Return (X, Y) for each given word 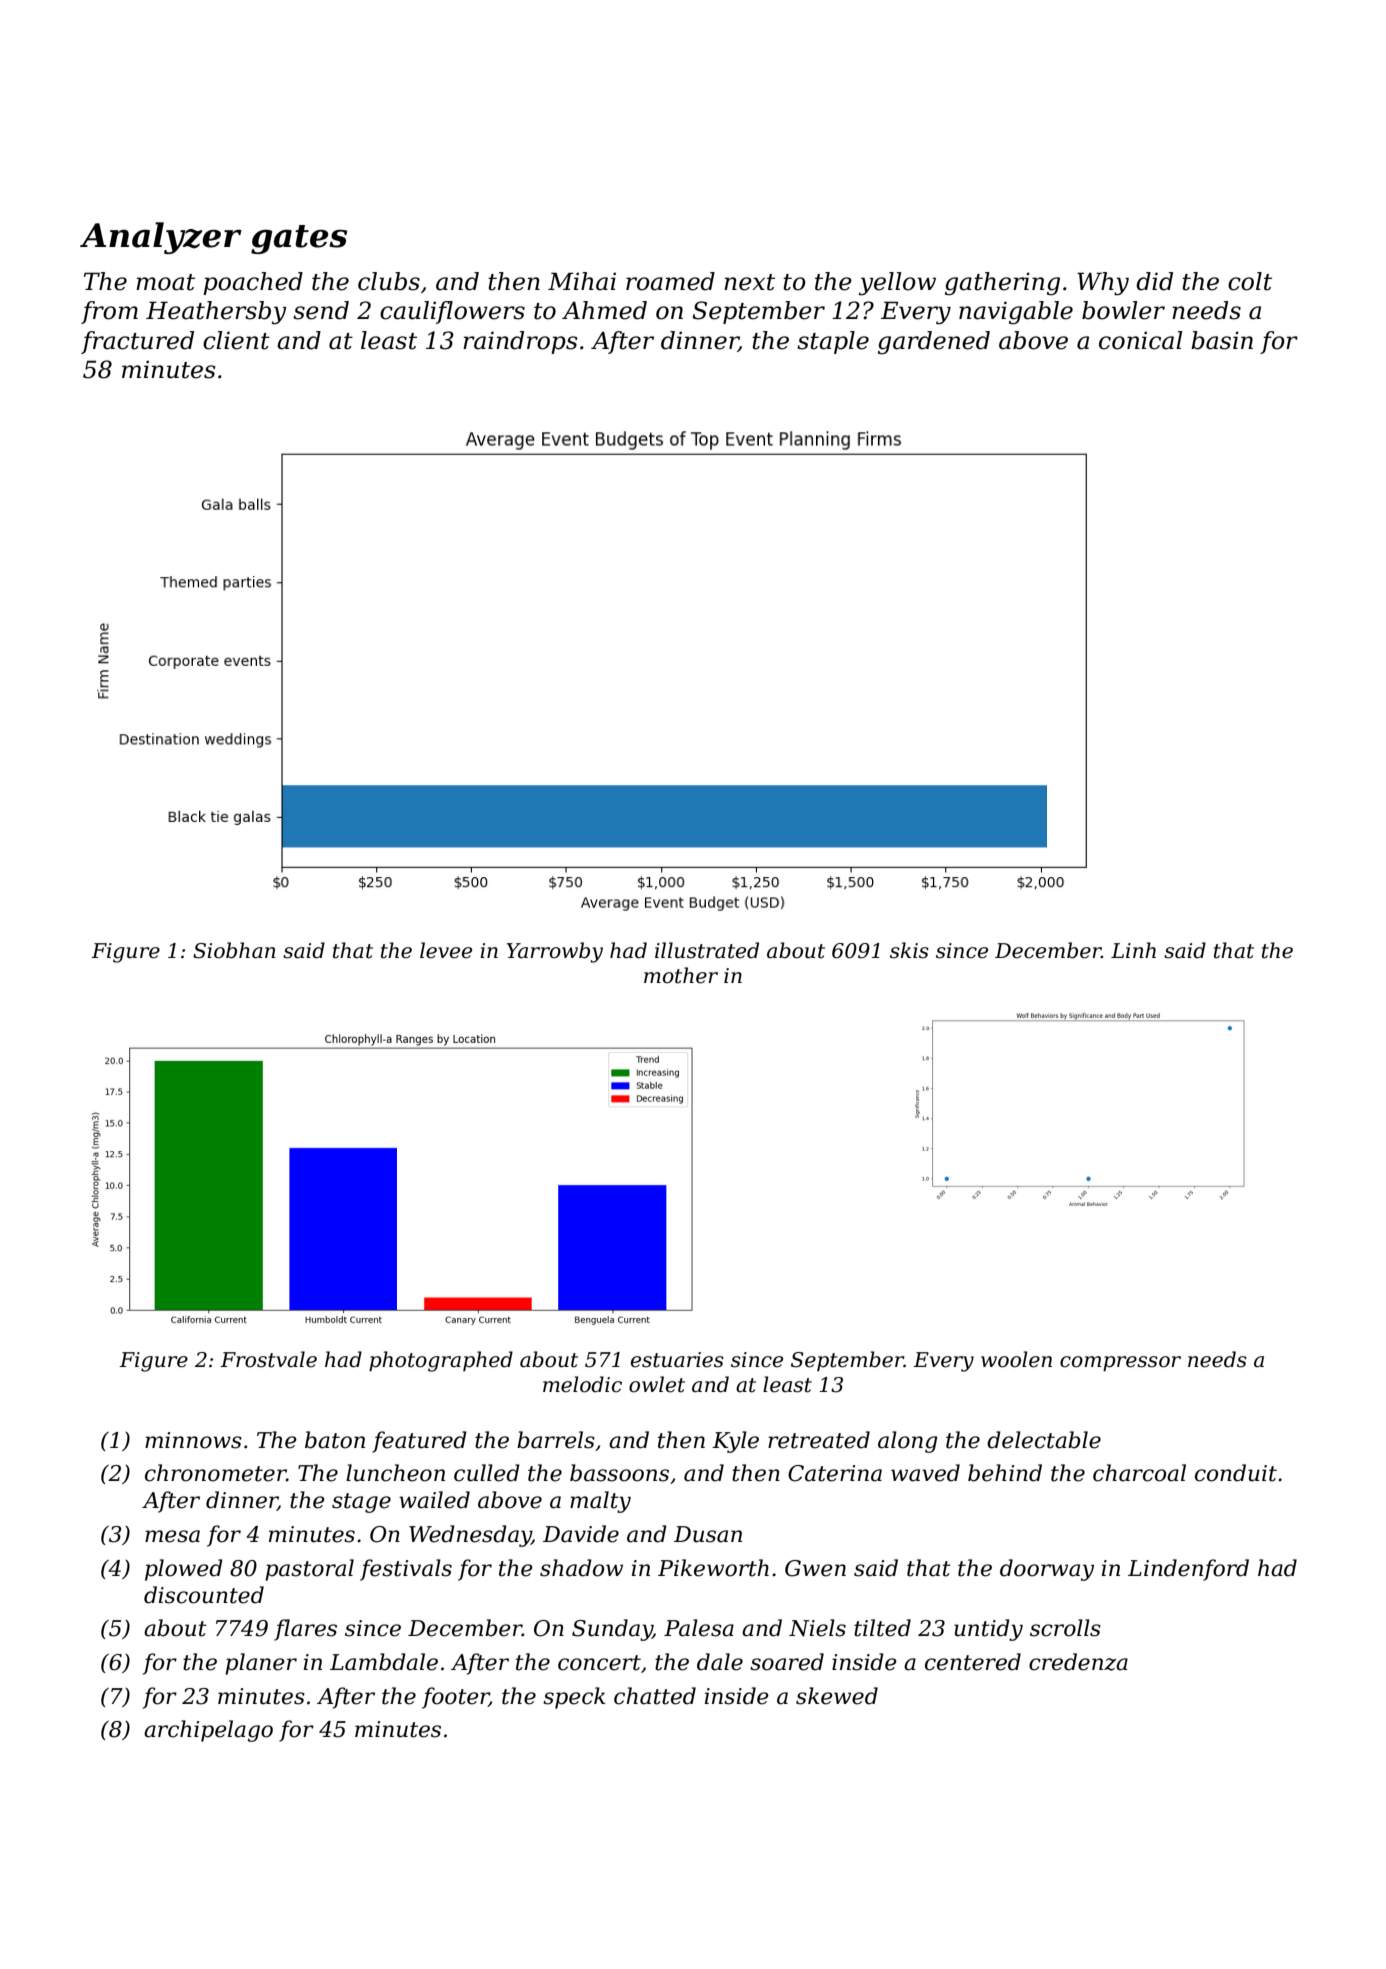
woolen (1016, 1359)
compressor (1120, 1363)
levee (446, 950)
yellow (897, 284)
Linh (1133, 950)
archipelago (208, 1731)
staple (833, 342)
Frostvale (268, 1359)
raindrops (520, 342)
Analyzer (161, 238)
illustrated (707, 950)
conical (1140, 340)
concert (599, 1663)
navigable (1016, 312)
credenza (1078, 1662)
